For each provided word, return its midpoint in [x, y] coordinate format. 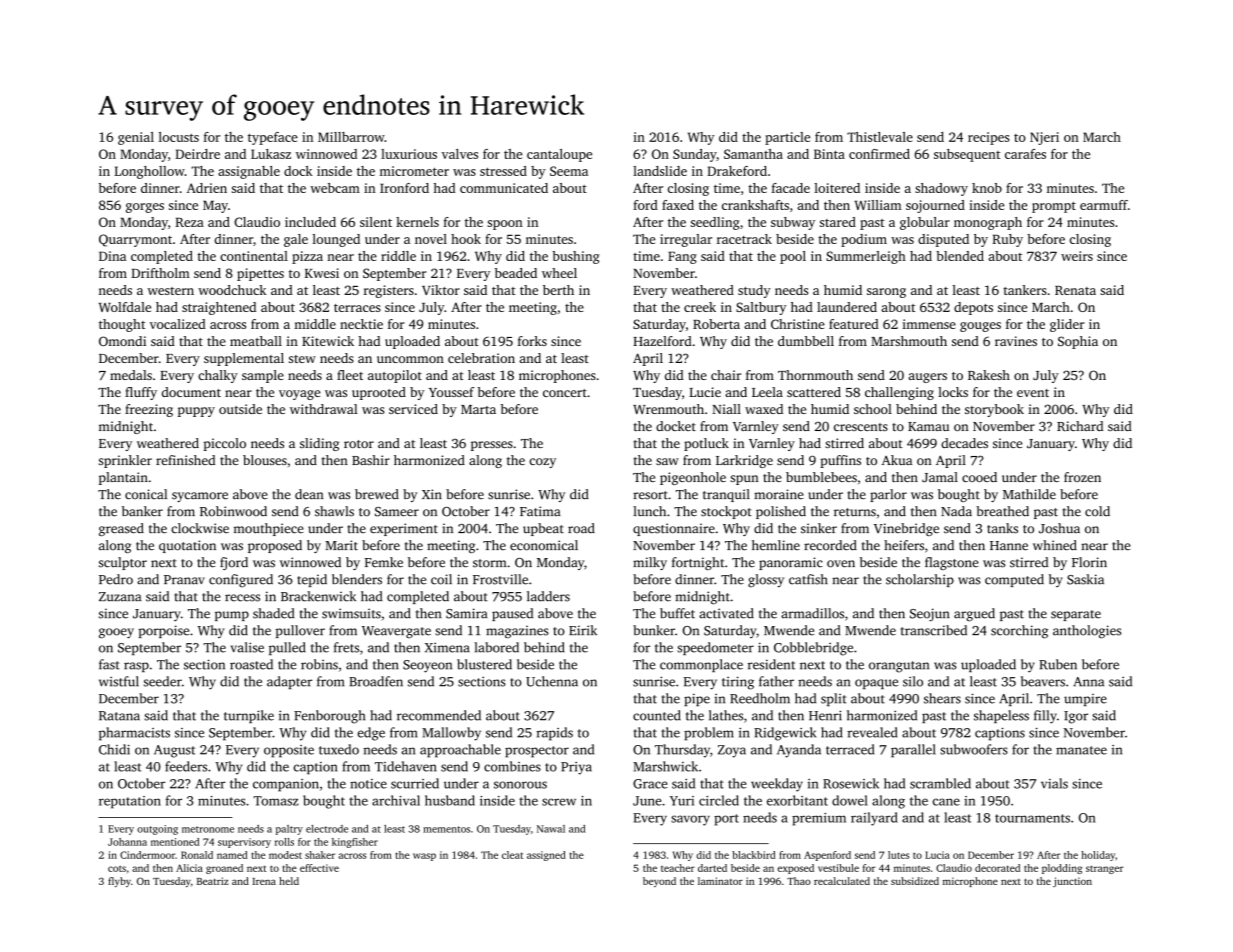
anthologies [1087, 632]
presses [492, 446]
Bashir [371, 460]
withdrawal [324, 409]
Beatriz [213, 881]
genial [136, 138]
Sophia [1078, 342]
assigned [546, 856]
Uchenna [552, 681]
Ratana [119, 716]
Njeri [1044, 138]
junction [1072, 882]
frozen [1082, 477]
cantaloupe [559, 155]
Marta [478, 409]
